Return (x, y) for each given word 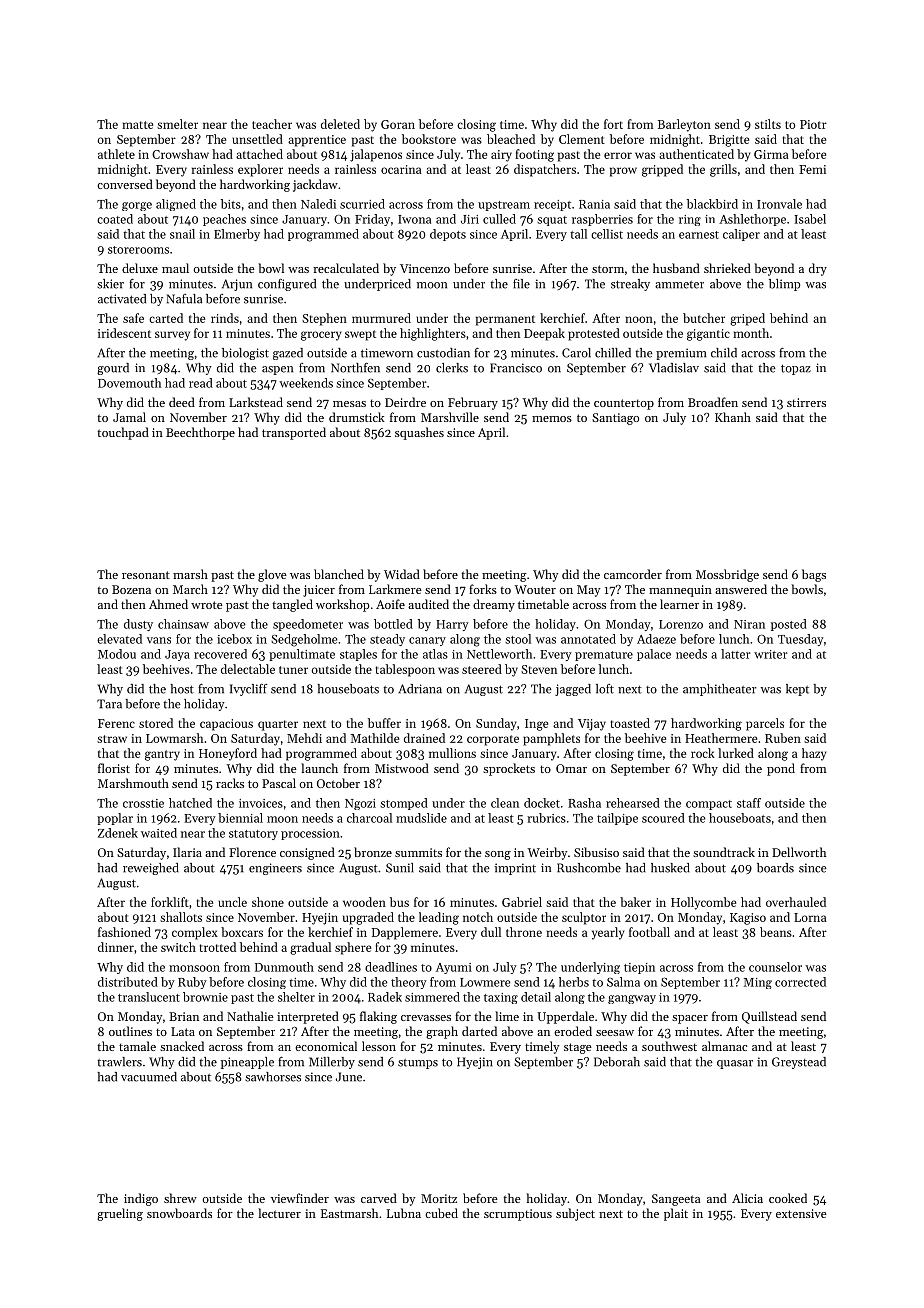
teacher (272, 124)
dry (818, 269)
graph (442, 1032)
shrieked (727, 268)
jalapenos (376, 155)
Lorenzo (681, 624)
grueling (120, 1214)
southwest (669, 1046)
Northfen (355, 368)
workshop (342, 605)
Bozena (131, 589)
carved (379, 1198)
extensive (801, 1213)
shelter (296, 997)
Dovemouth (129, 383)
